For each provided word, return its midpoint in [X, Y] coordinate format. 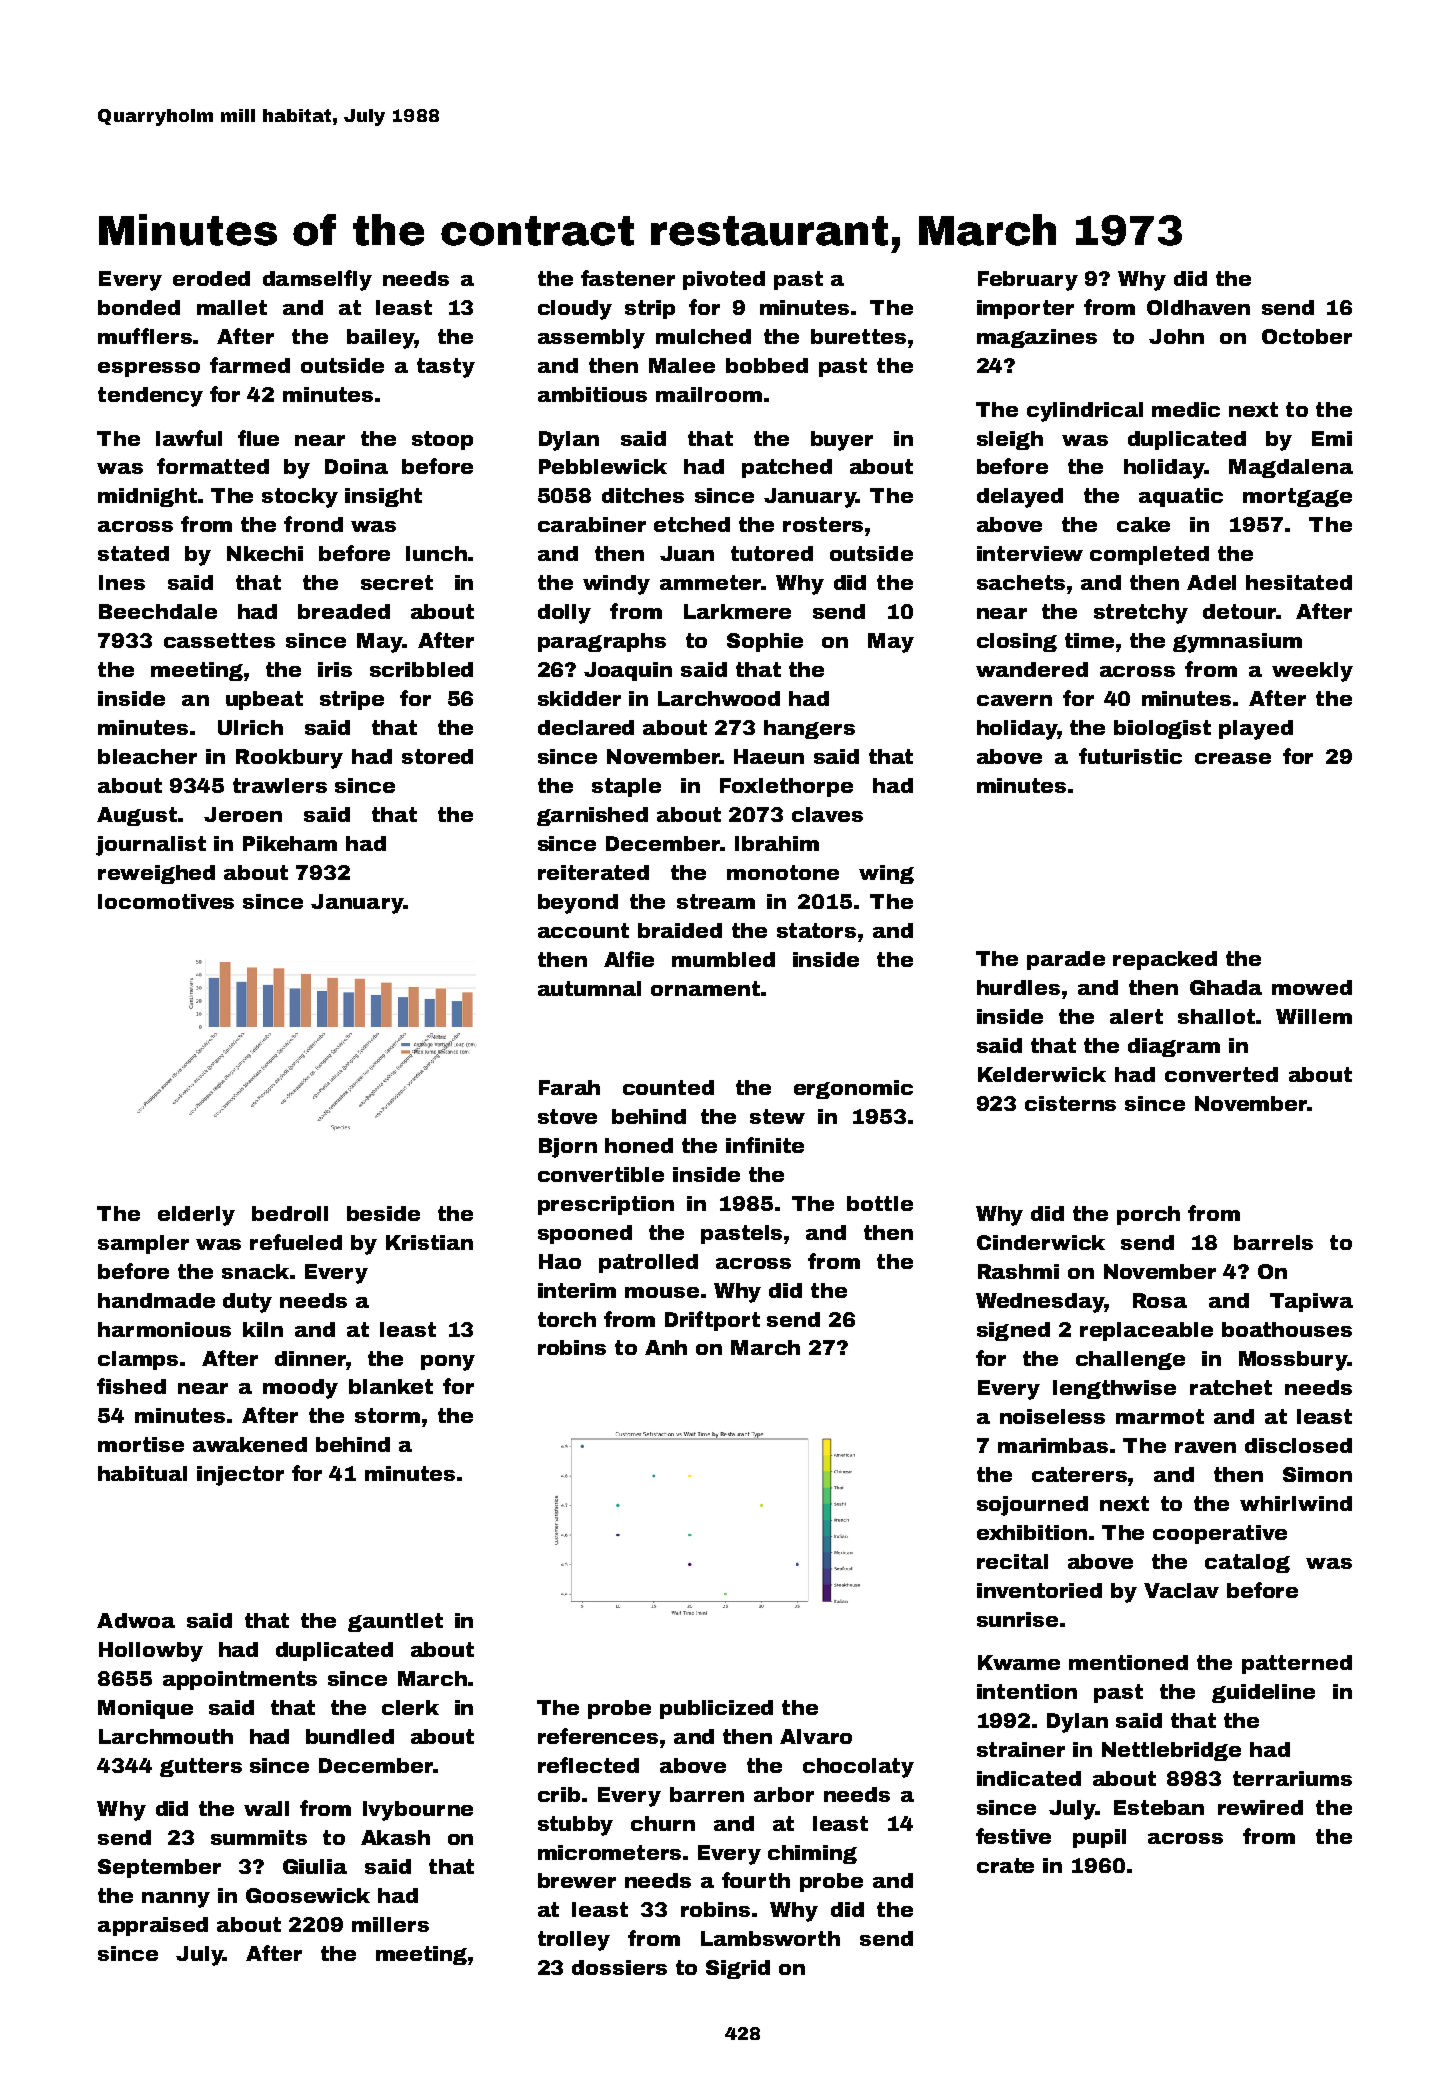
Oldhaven [1198, 307]
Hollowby [151, 1652]
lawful [189, 438]
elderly [196, 1216]
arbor [784, 1794]
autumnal [589, 988]
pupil [1099, 1838]
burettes [858, 336]
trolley [574, 1941]
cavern [1014, 700]
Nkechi [265, 553]
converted [1221, 1074]
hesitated [1299, 582]
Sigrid [738, 1969]
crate [1005, 1865]
